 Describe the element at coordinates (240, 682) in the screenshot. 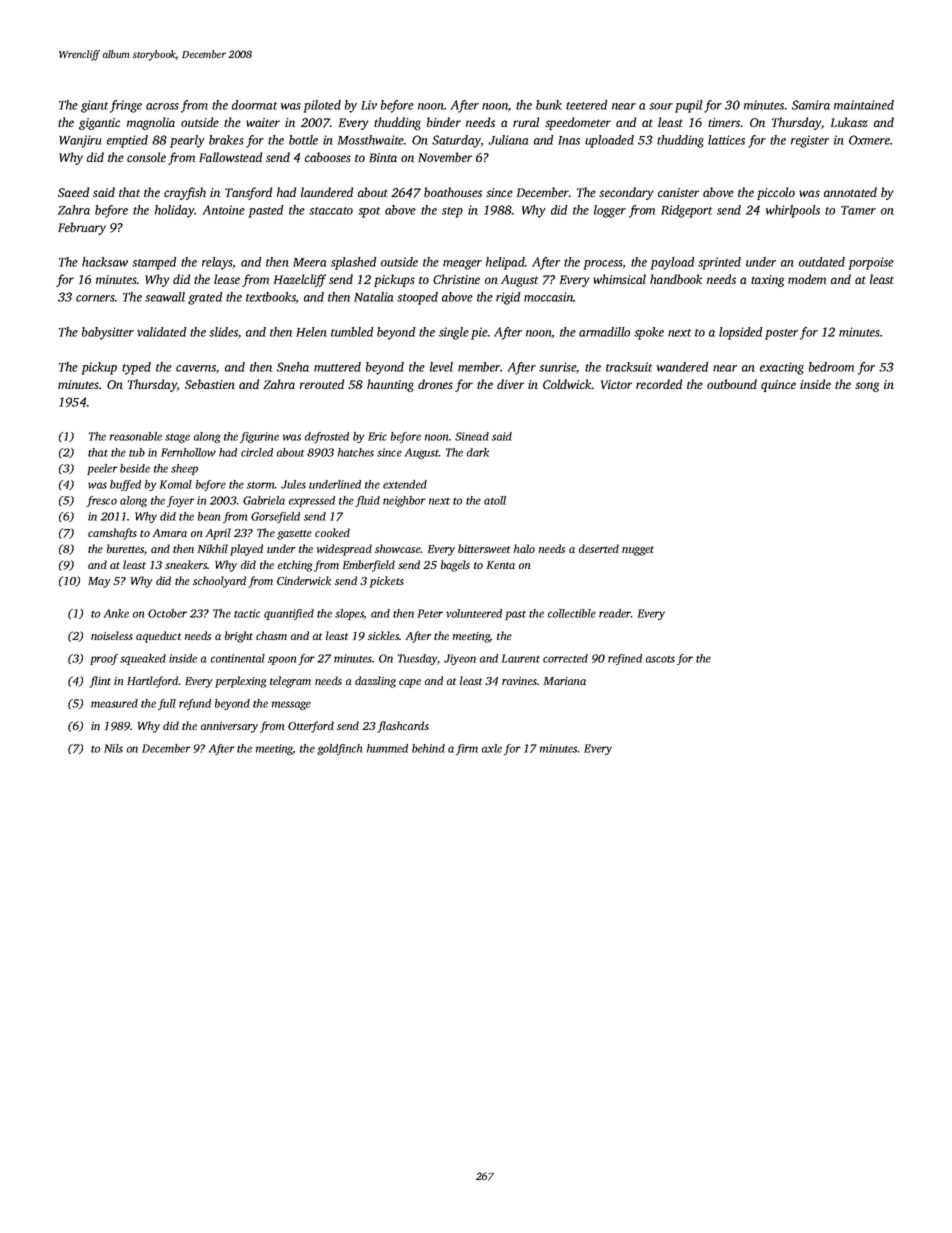

I see `perplexing` at that location.
